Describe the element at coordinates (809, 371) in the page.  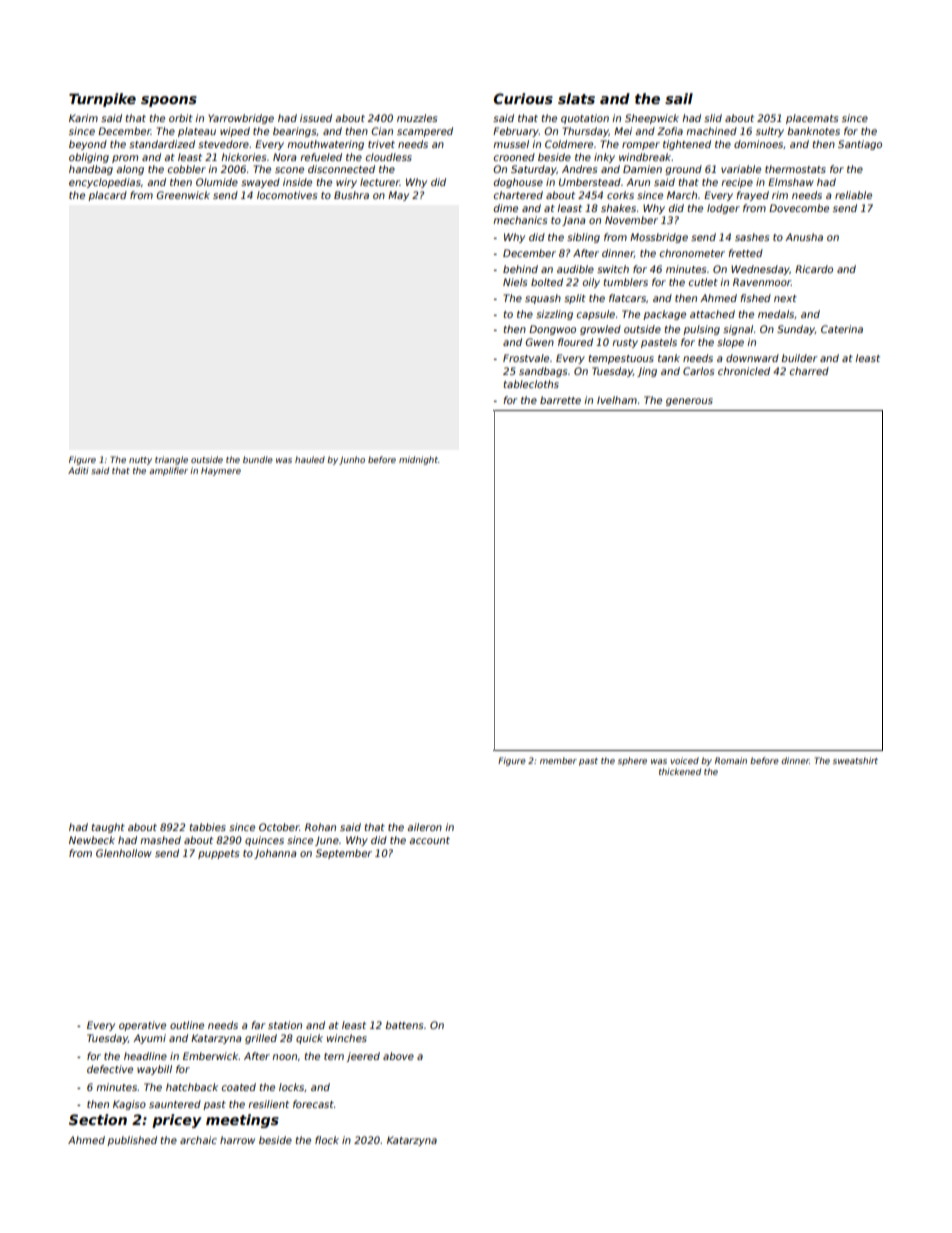
I see `charred` at that location.
